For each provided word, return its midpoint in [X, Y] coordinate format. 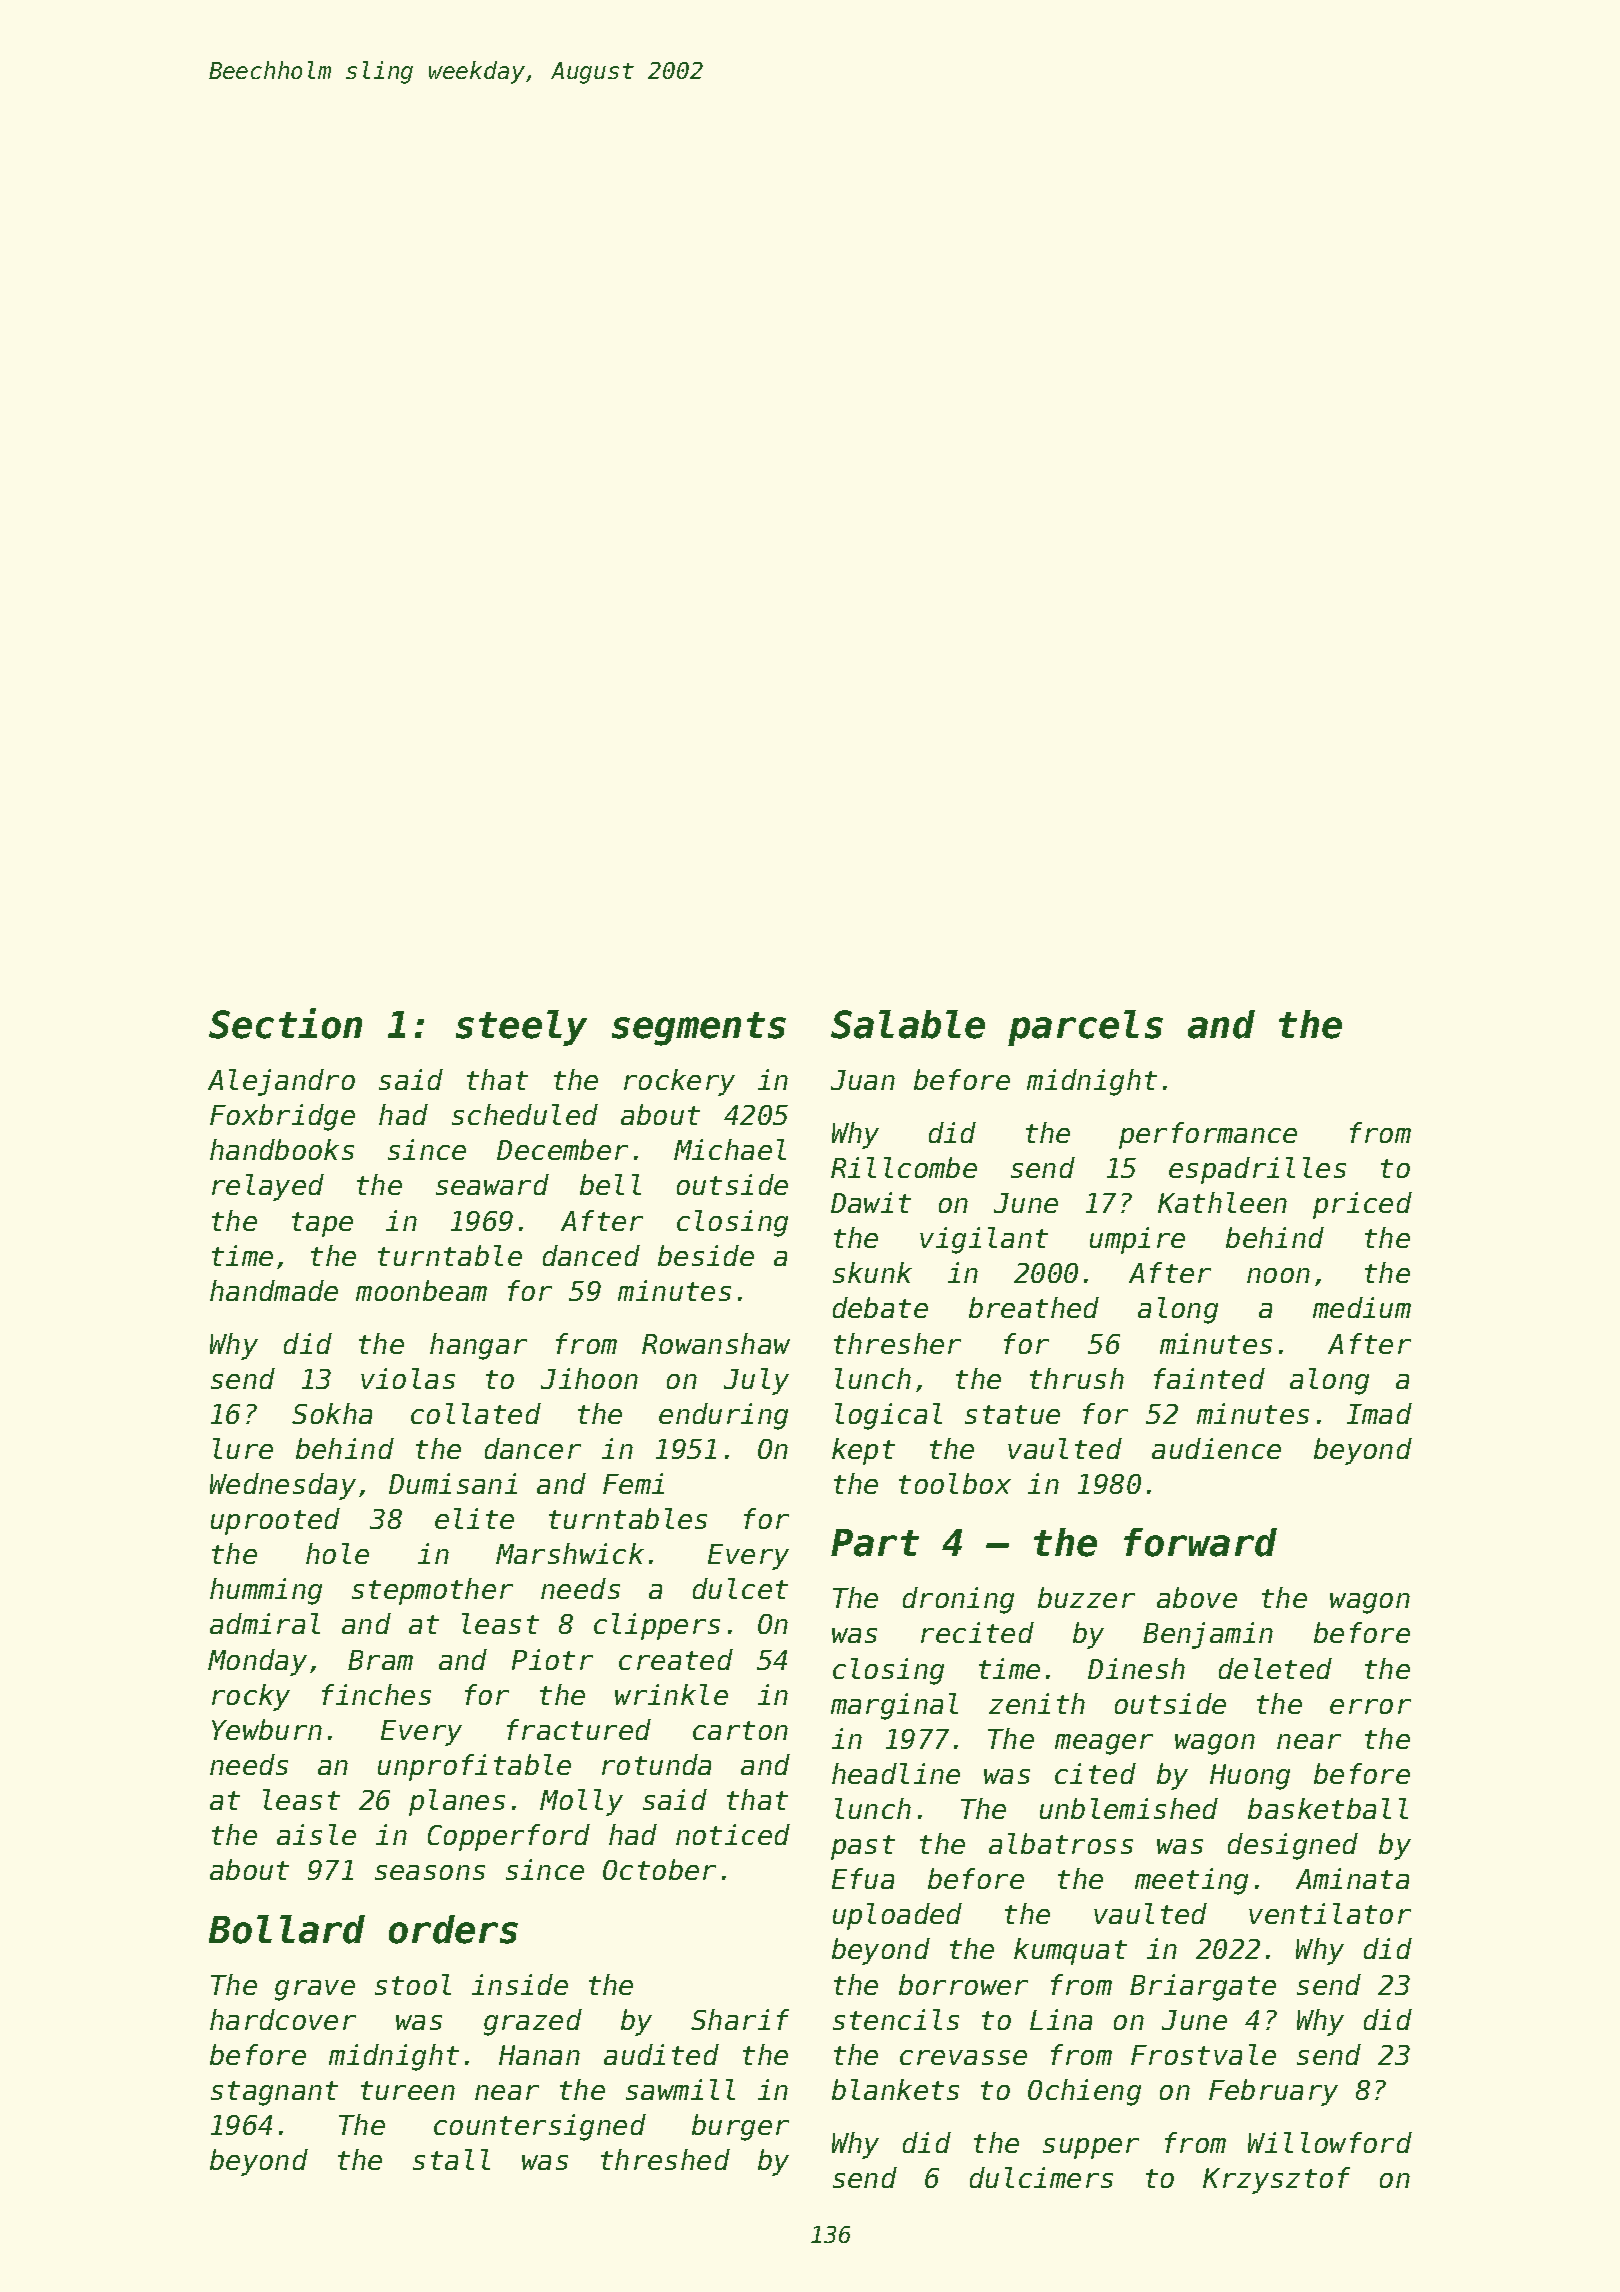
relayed [268, 1187]
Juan [863, 1080]
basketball [1328, 1808]
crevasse [963, 2057]
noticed [733, 1834]
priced [1362, 1205]
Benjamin [1208, 1635]
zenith [1037, 1703]
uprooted [275, 1521]
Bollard [287, 1929]
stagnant [274, 2093]
